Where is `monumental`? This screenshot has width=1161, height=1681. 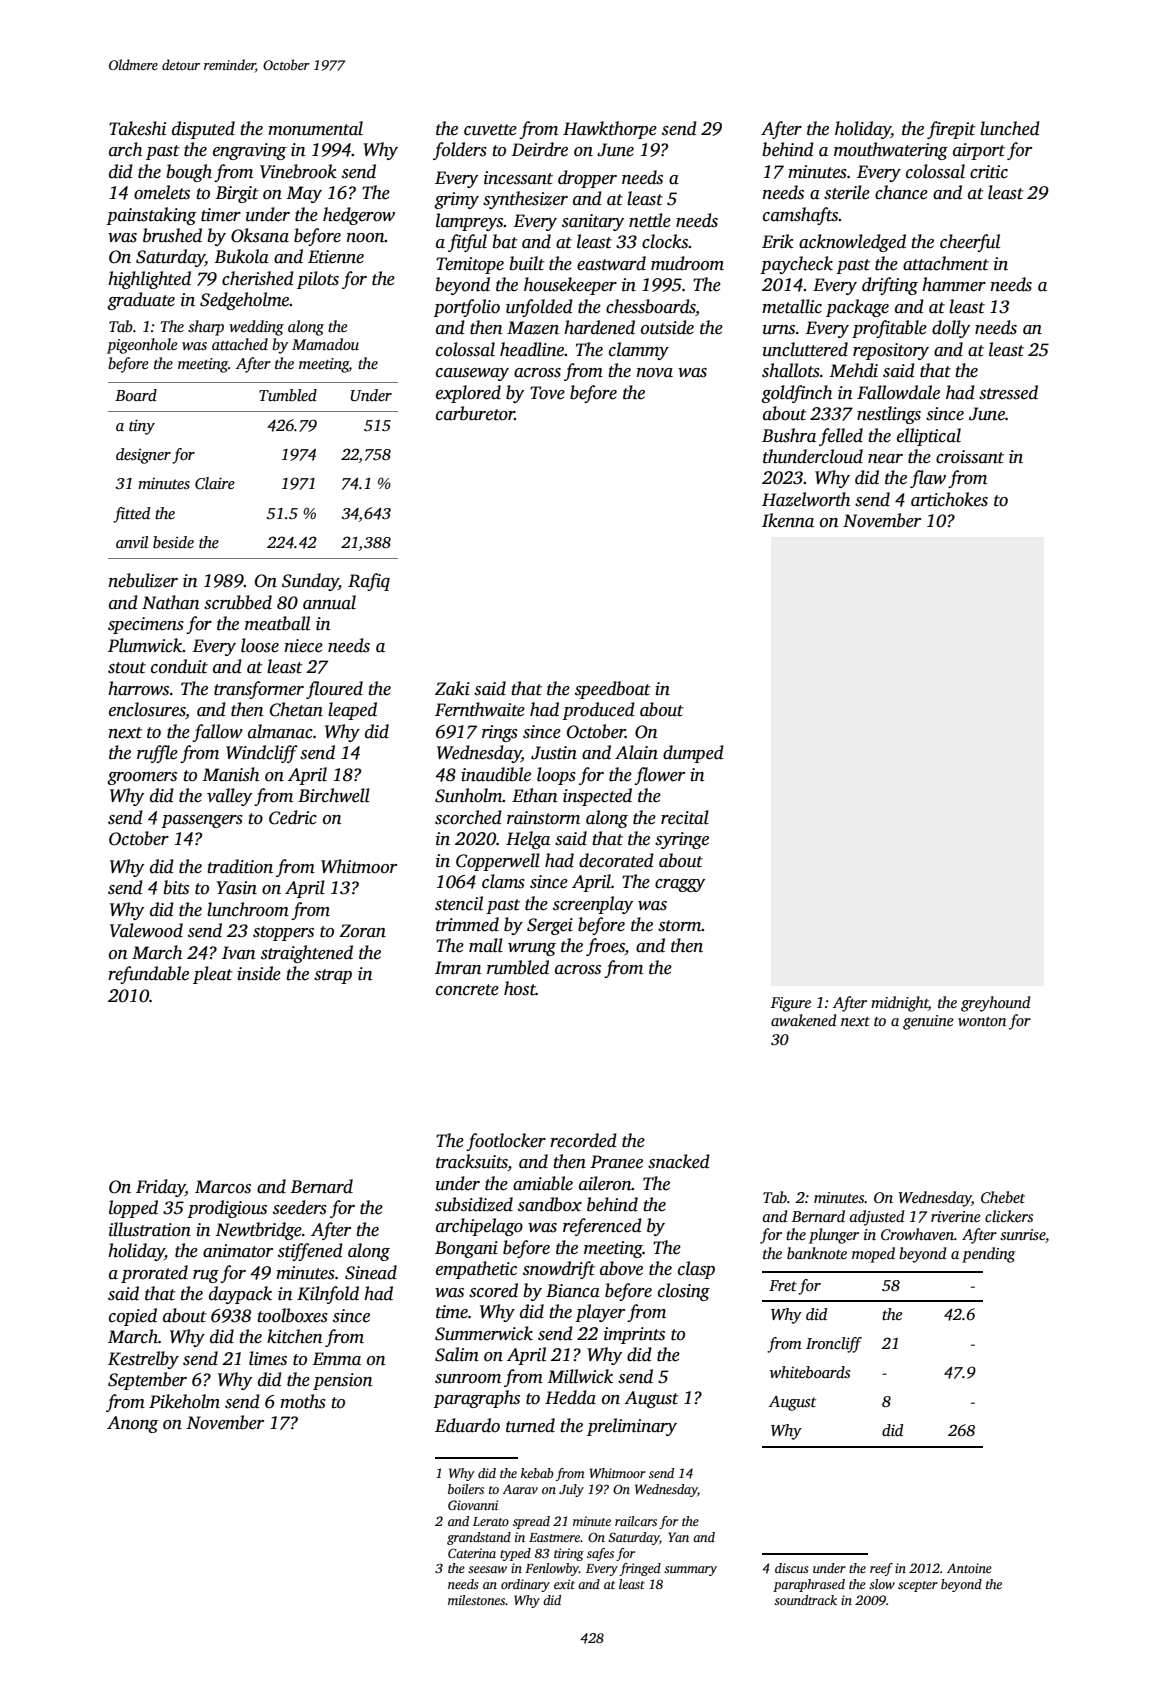
monumental is located at coordinates (315, 128).
